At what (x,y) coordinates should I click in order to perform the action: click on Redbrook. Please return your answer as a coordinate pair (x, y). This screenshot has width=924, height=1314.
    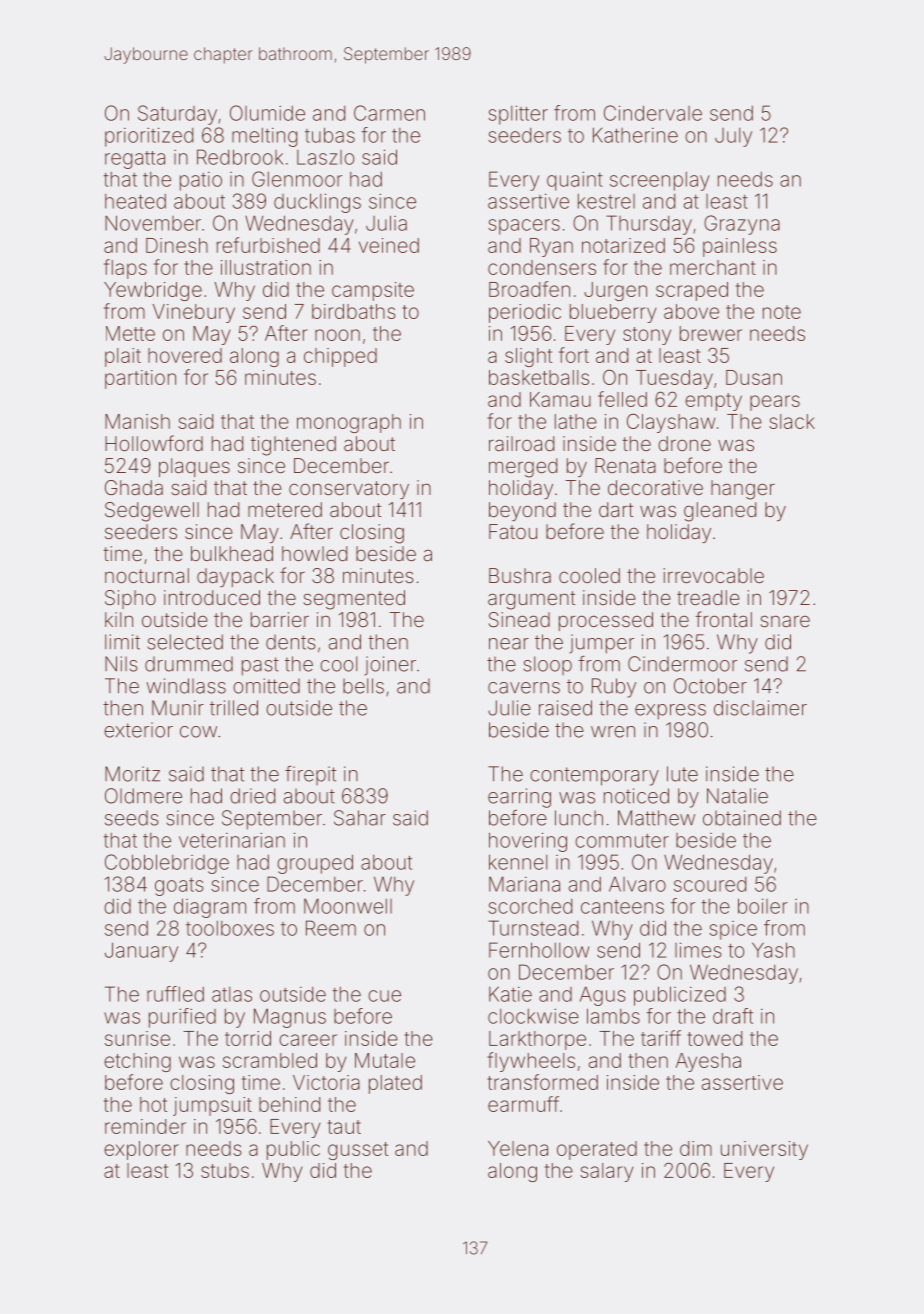
    Looking at the image, I should click on (240, 157).
